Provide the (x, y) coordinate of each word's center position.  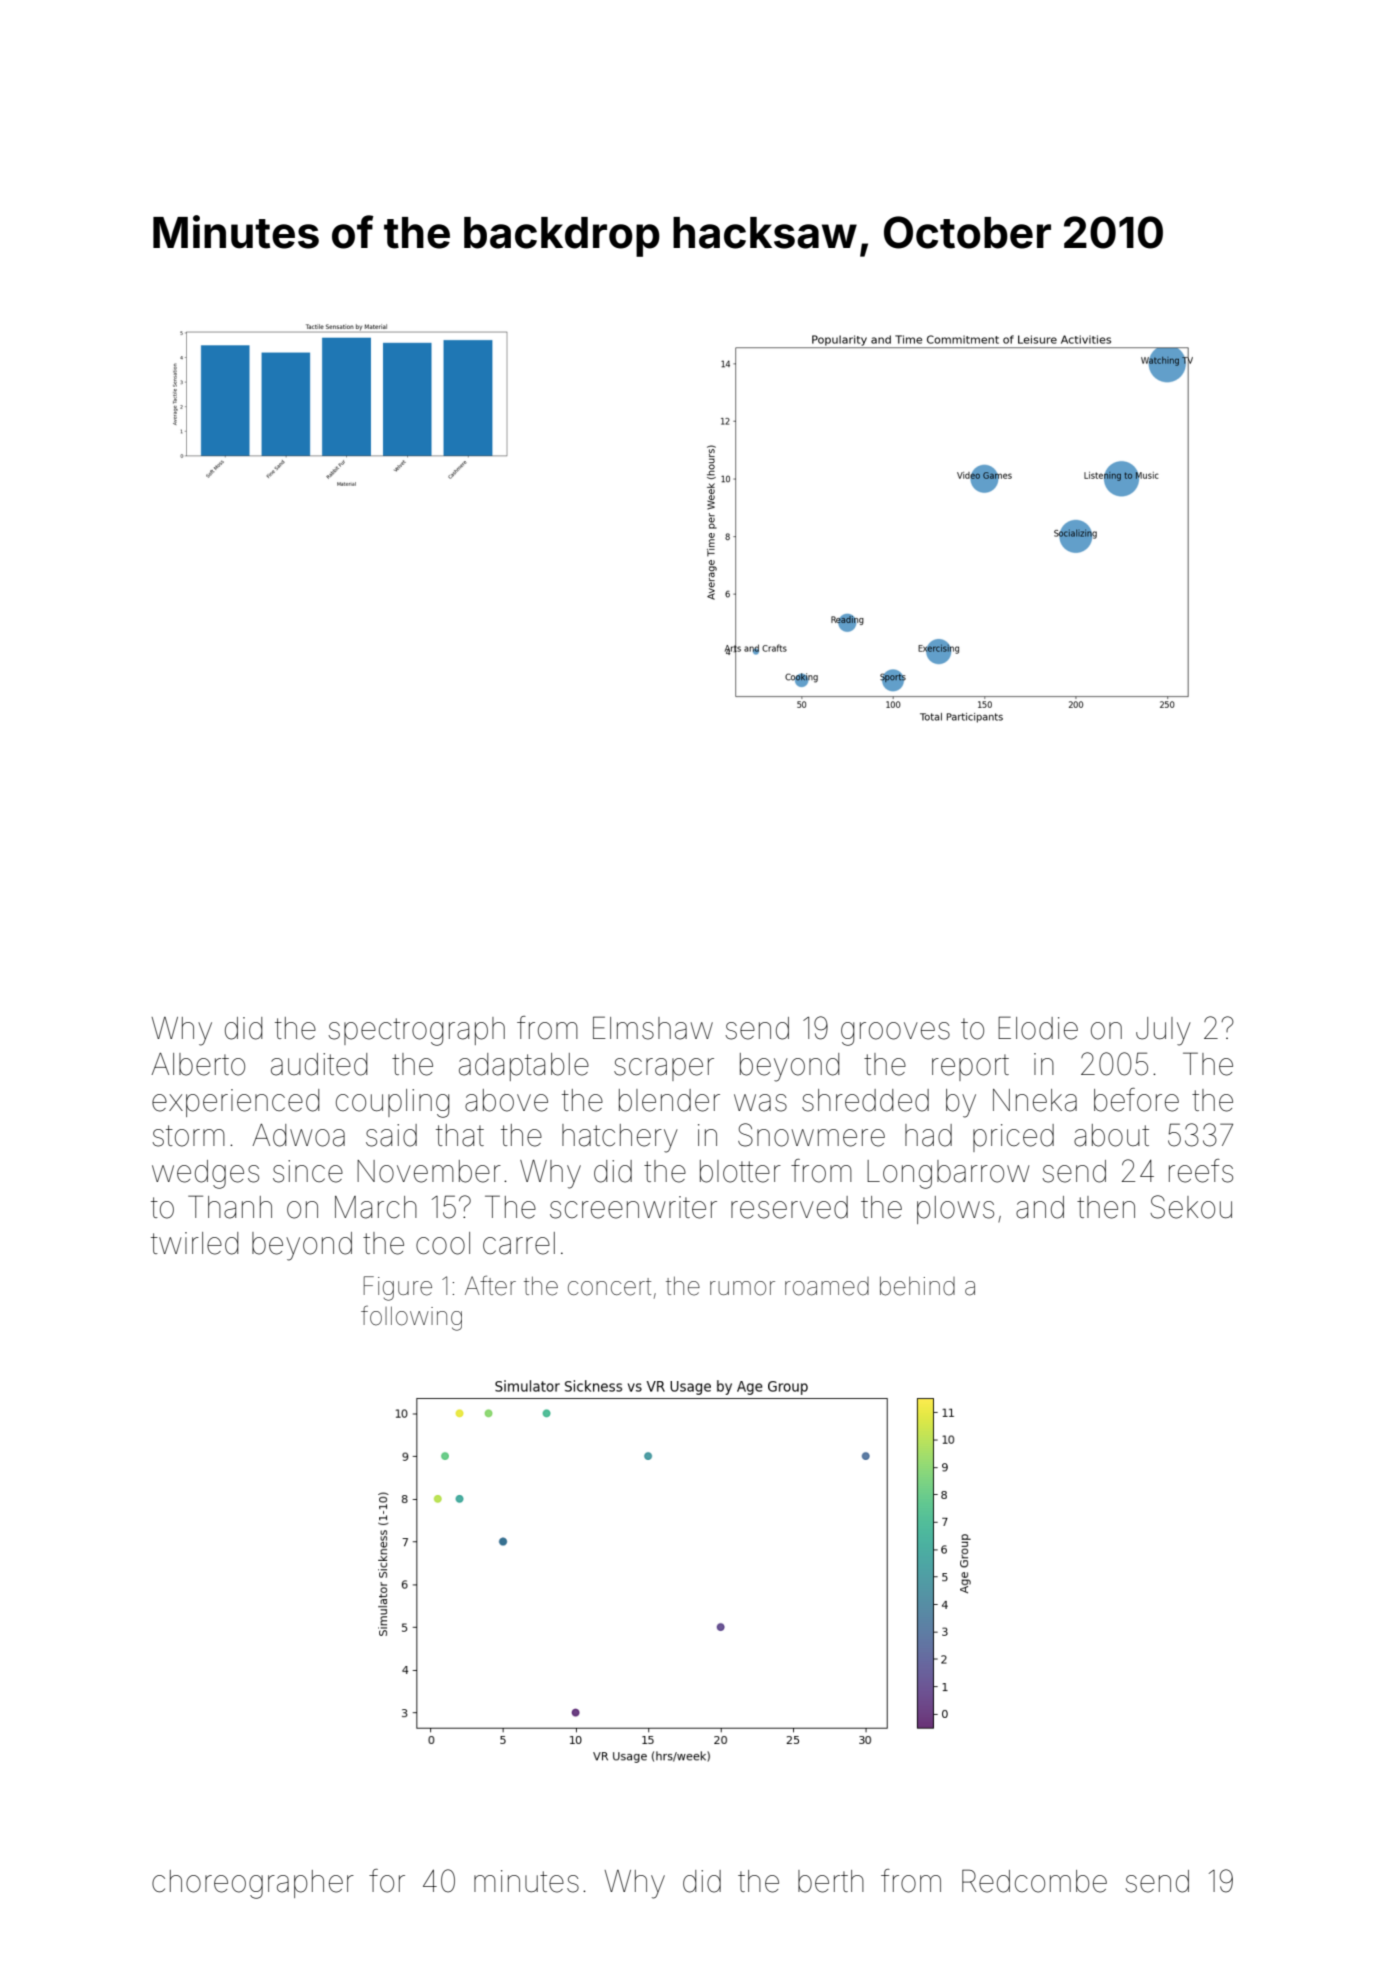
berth (831, 1881)
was (760, 1103)
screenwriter (633, 1207)
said (391, 1135)
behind (917, 1286)
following (411, 1318)
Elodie (1038, 1028)
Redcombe (1034, 1881)
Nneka (1035, 1100)
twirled (194, 1243)
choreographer (253, 1884)
